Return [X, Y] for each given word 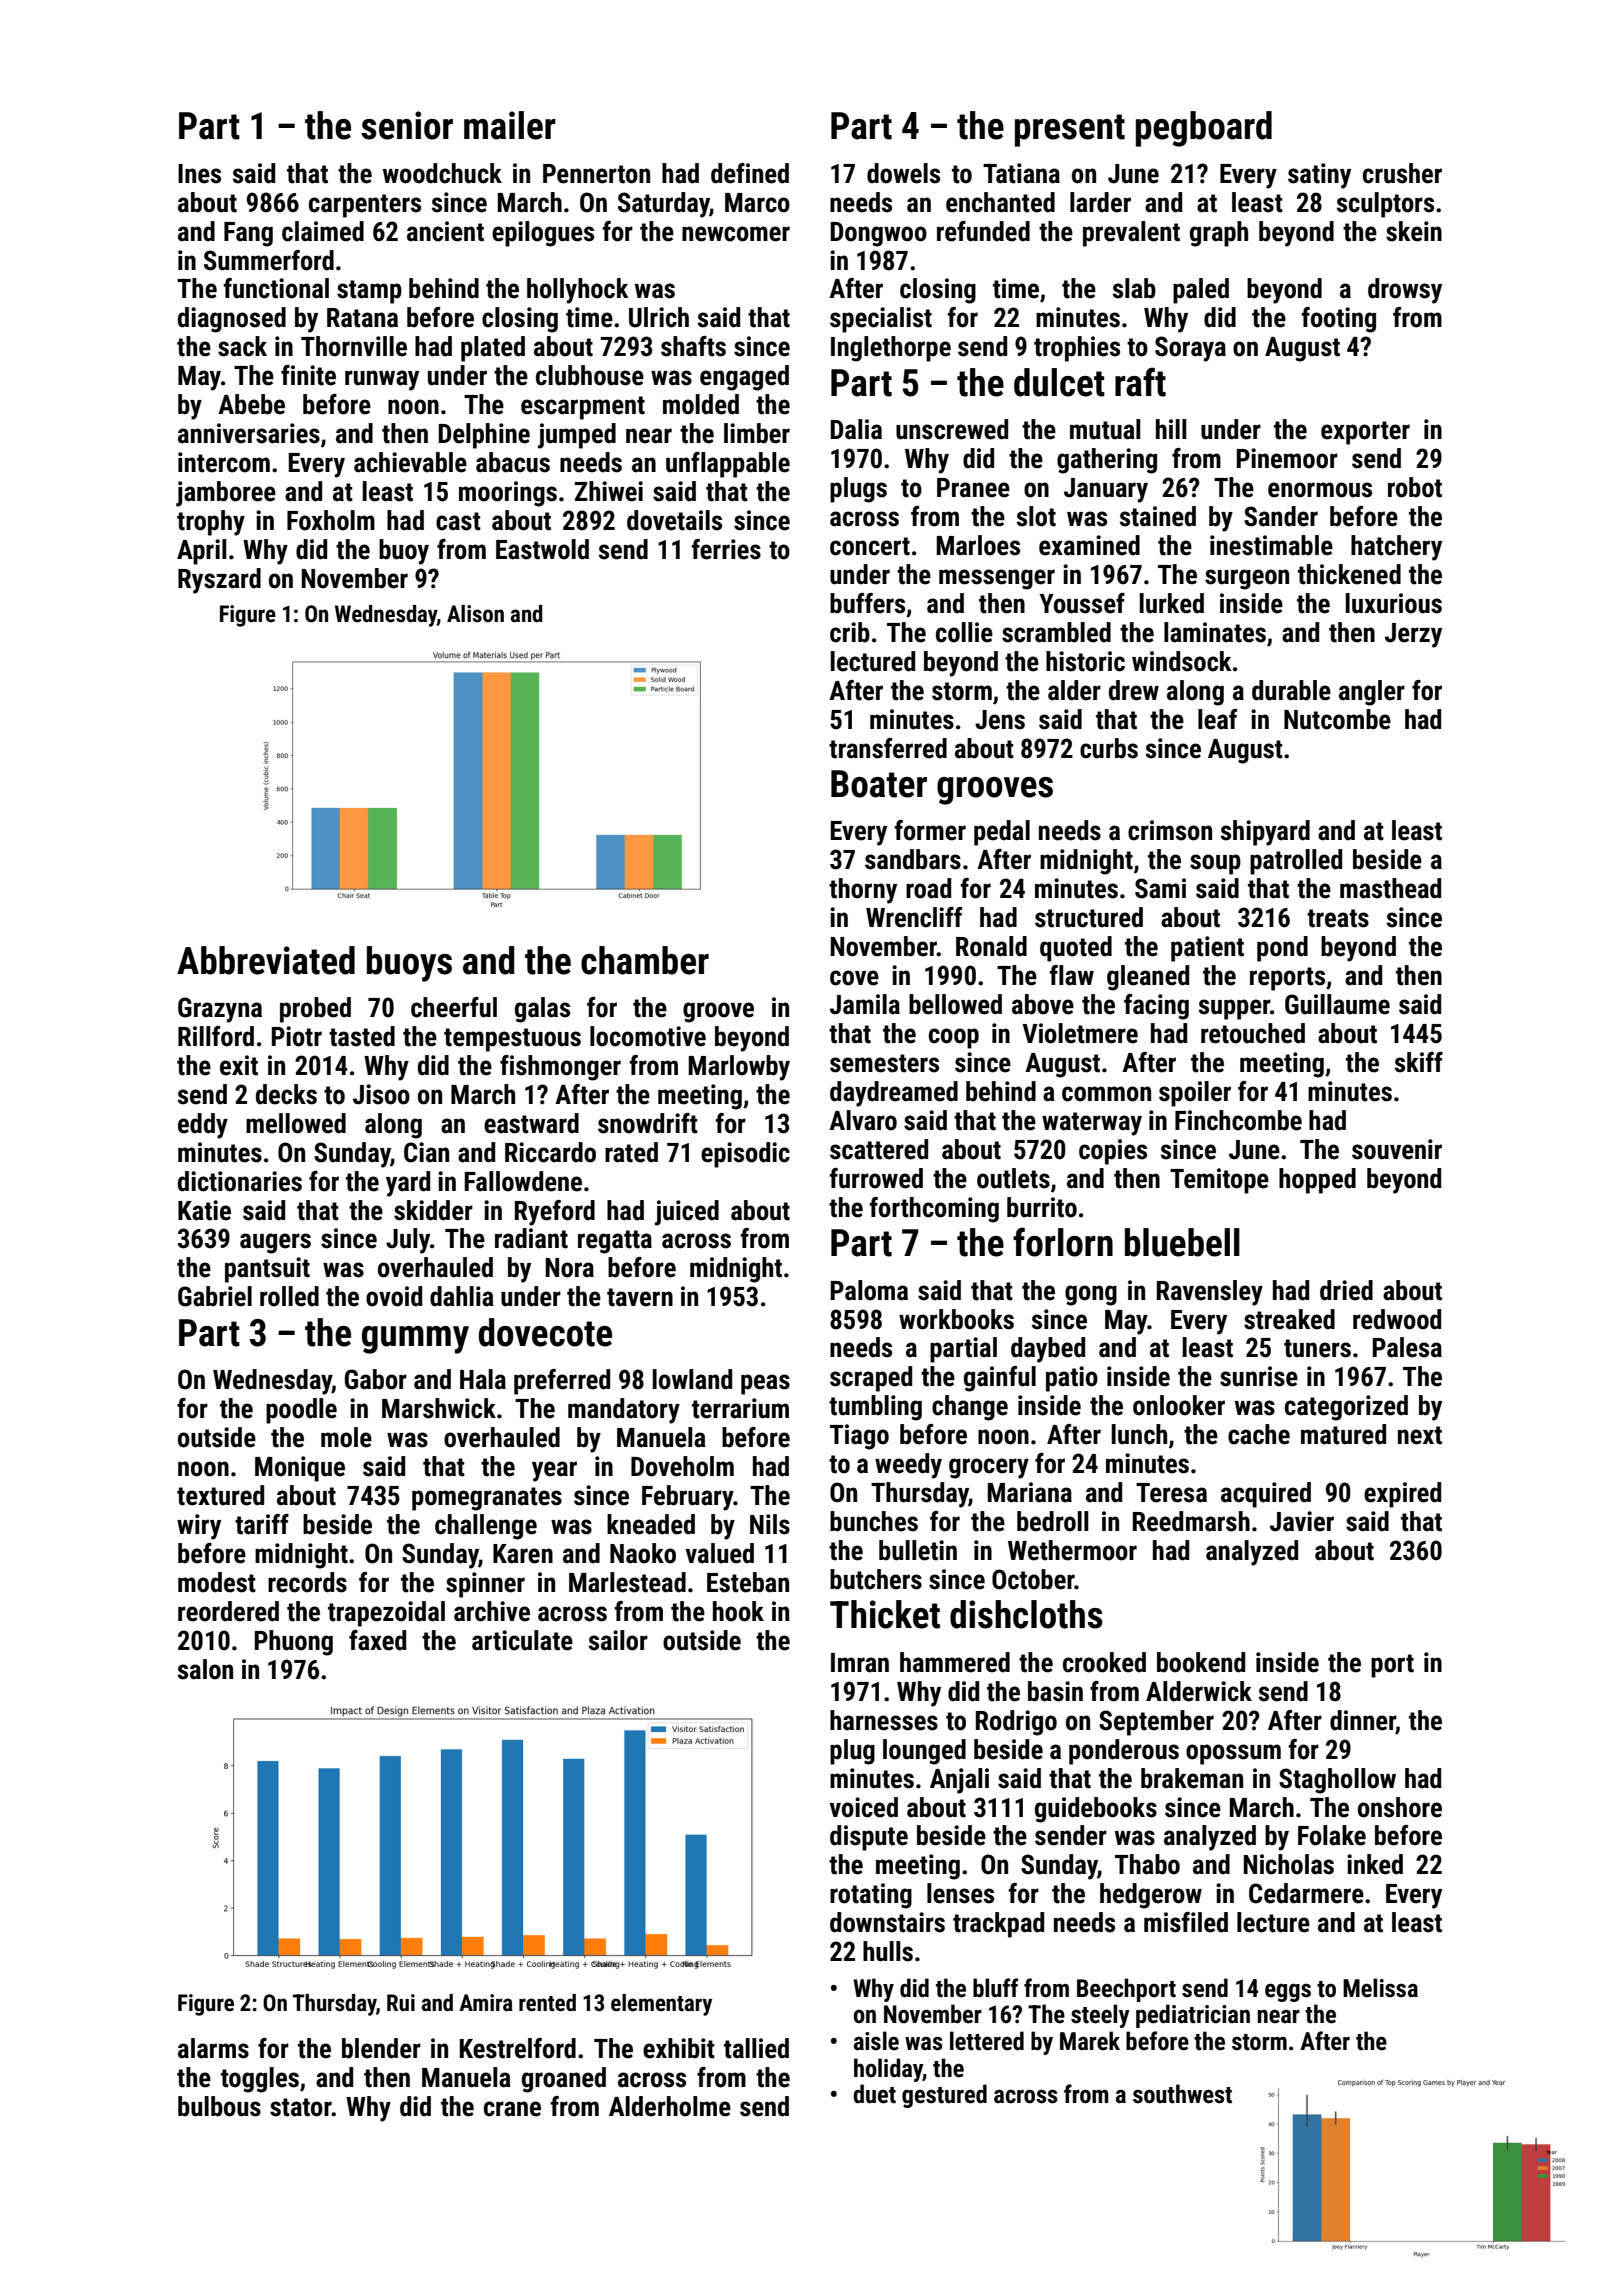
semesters [884, 1063]
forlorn [1063, 1242]
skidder [433, 1210]
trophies [1077, 349]
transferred [888, 748]
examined [1089, 545]
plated [493, 349]
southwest [1182, 2094]
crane [512, 2109]
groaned [564, 2080]
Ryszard [219, 581]
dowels [903, 173]
